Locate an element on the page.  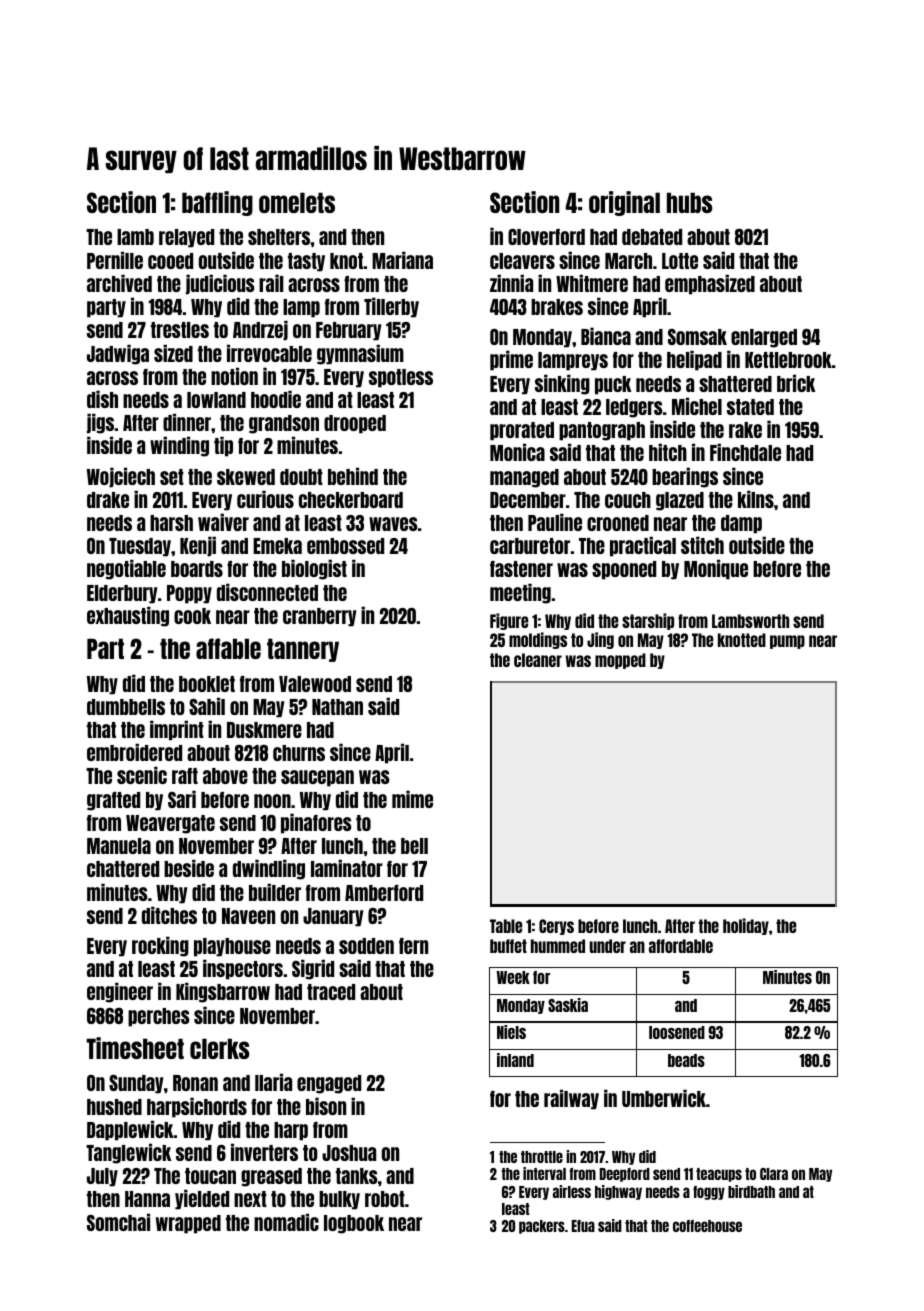
cleavers is located at coordinates (522, 261).
